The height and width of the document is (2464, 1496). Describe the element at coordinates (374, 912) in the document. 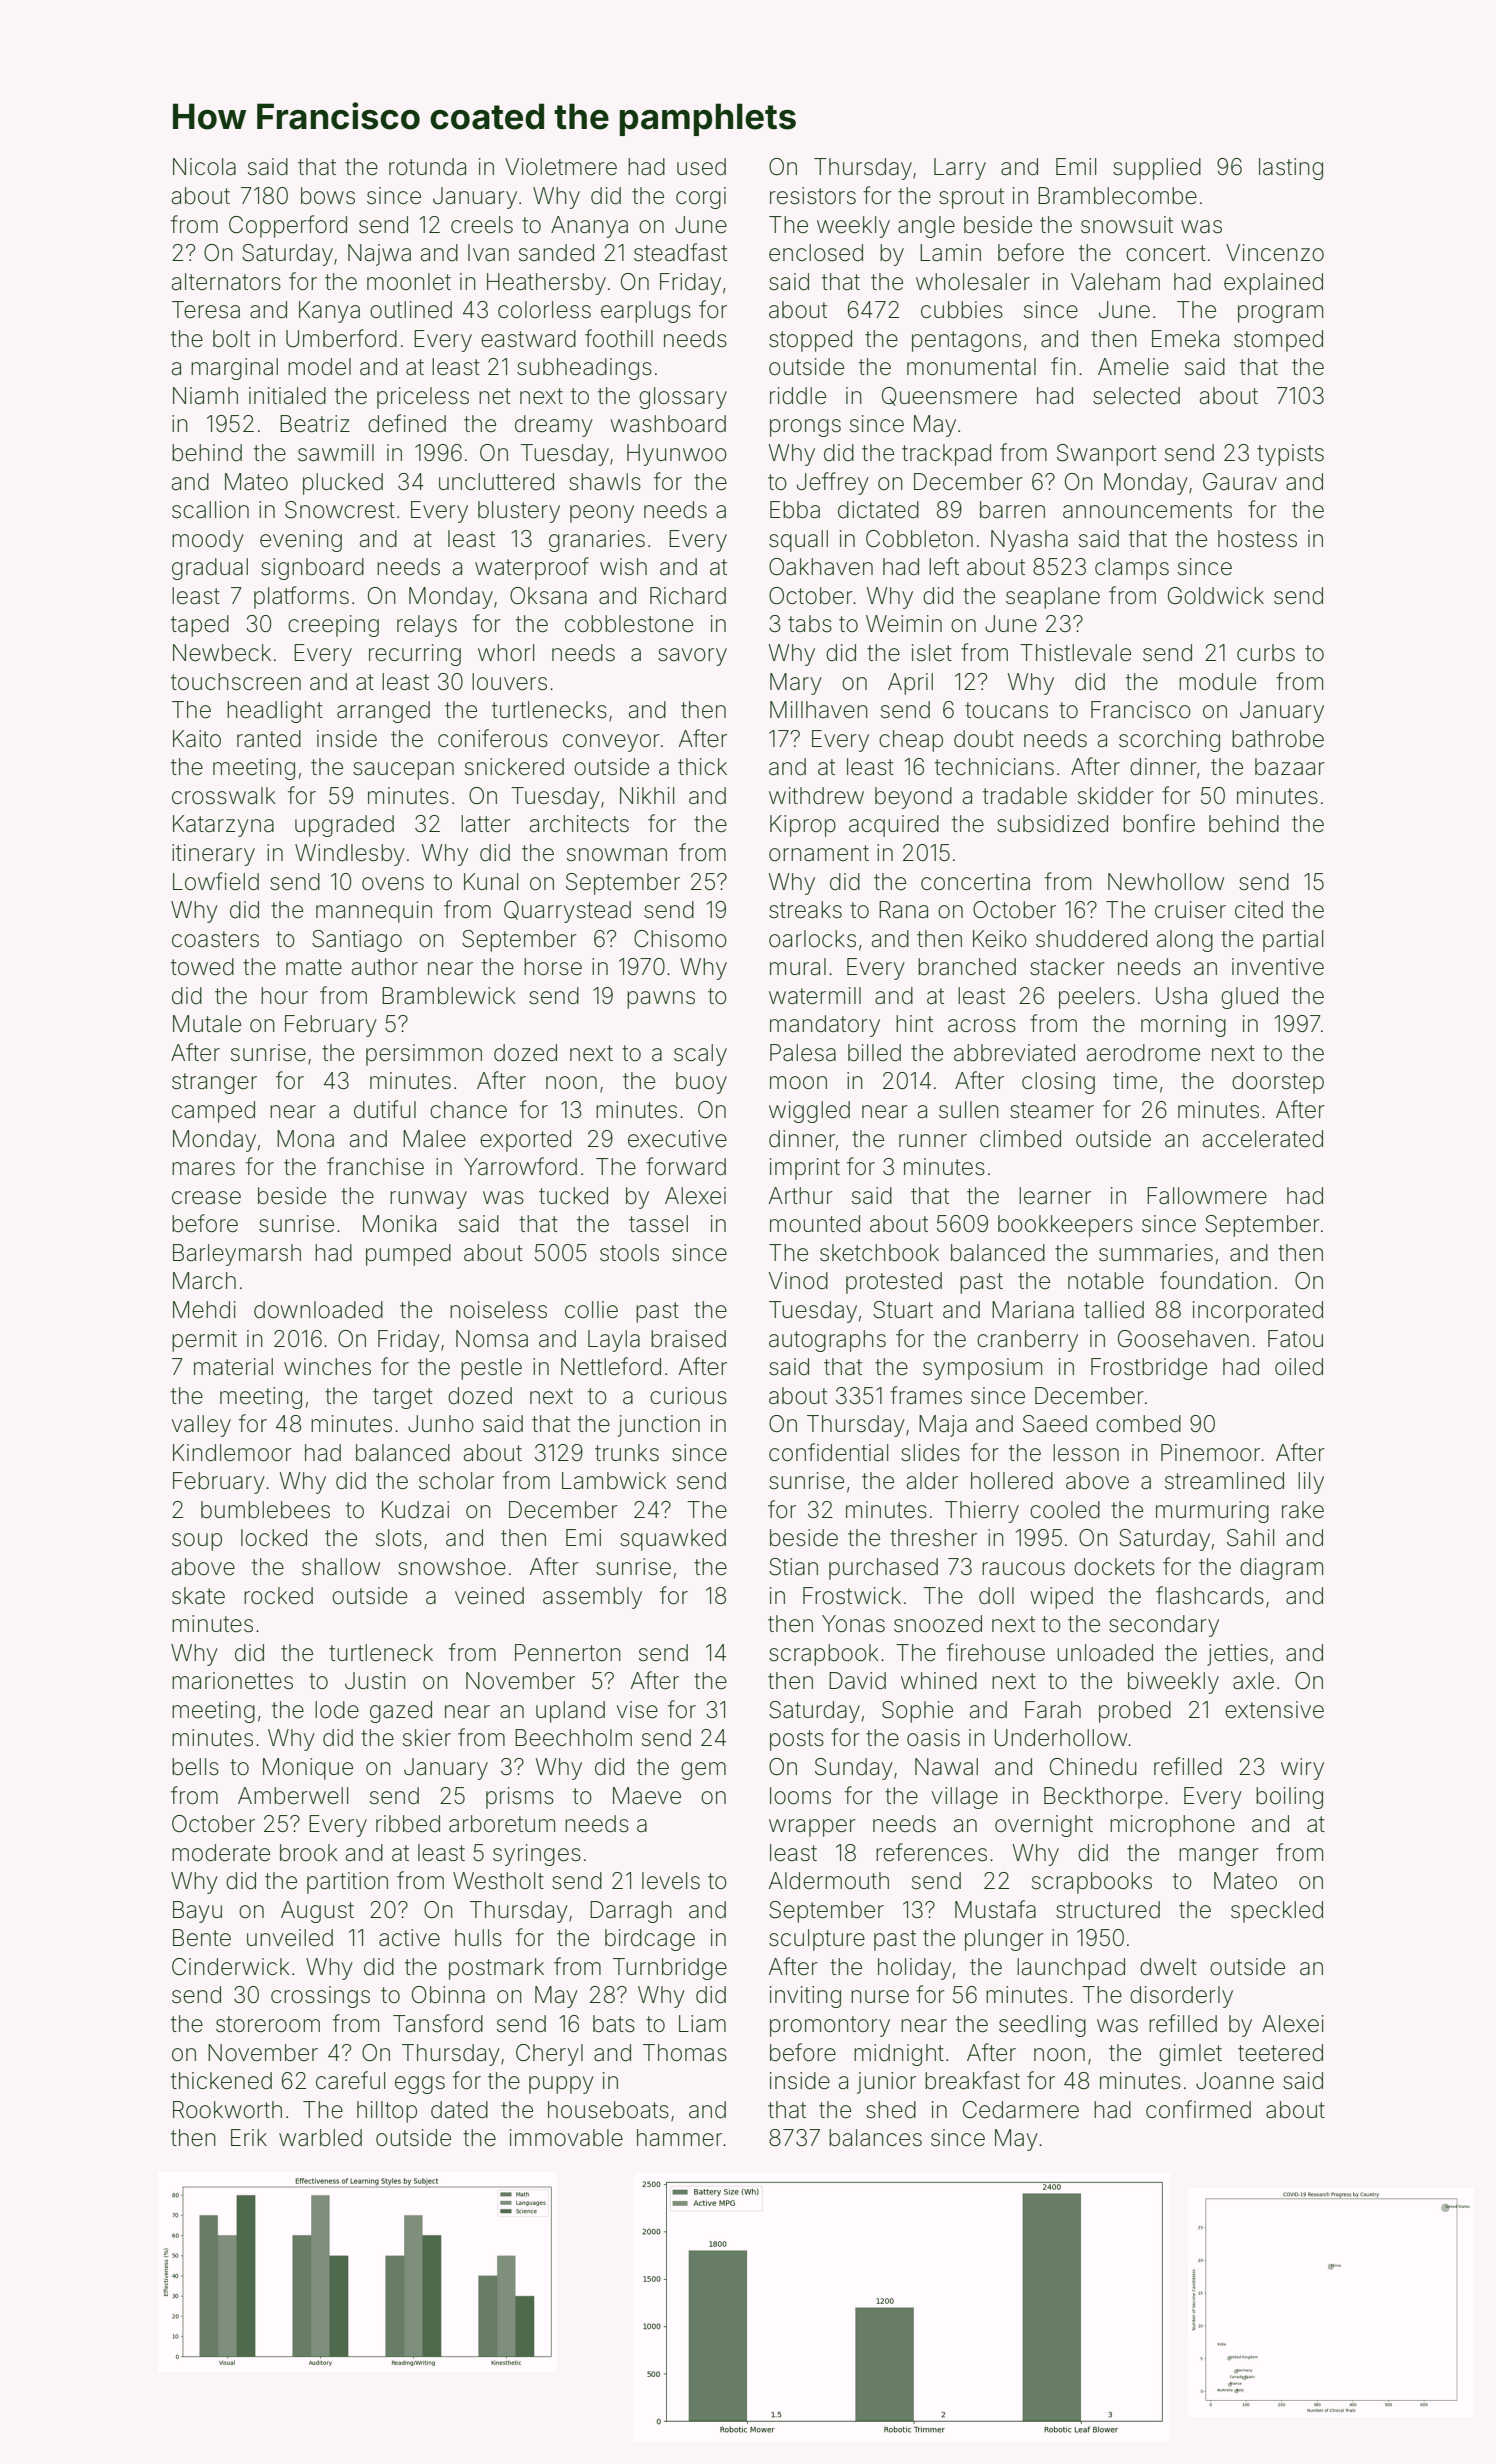

I see `mannequin` at that location.
